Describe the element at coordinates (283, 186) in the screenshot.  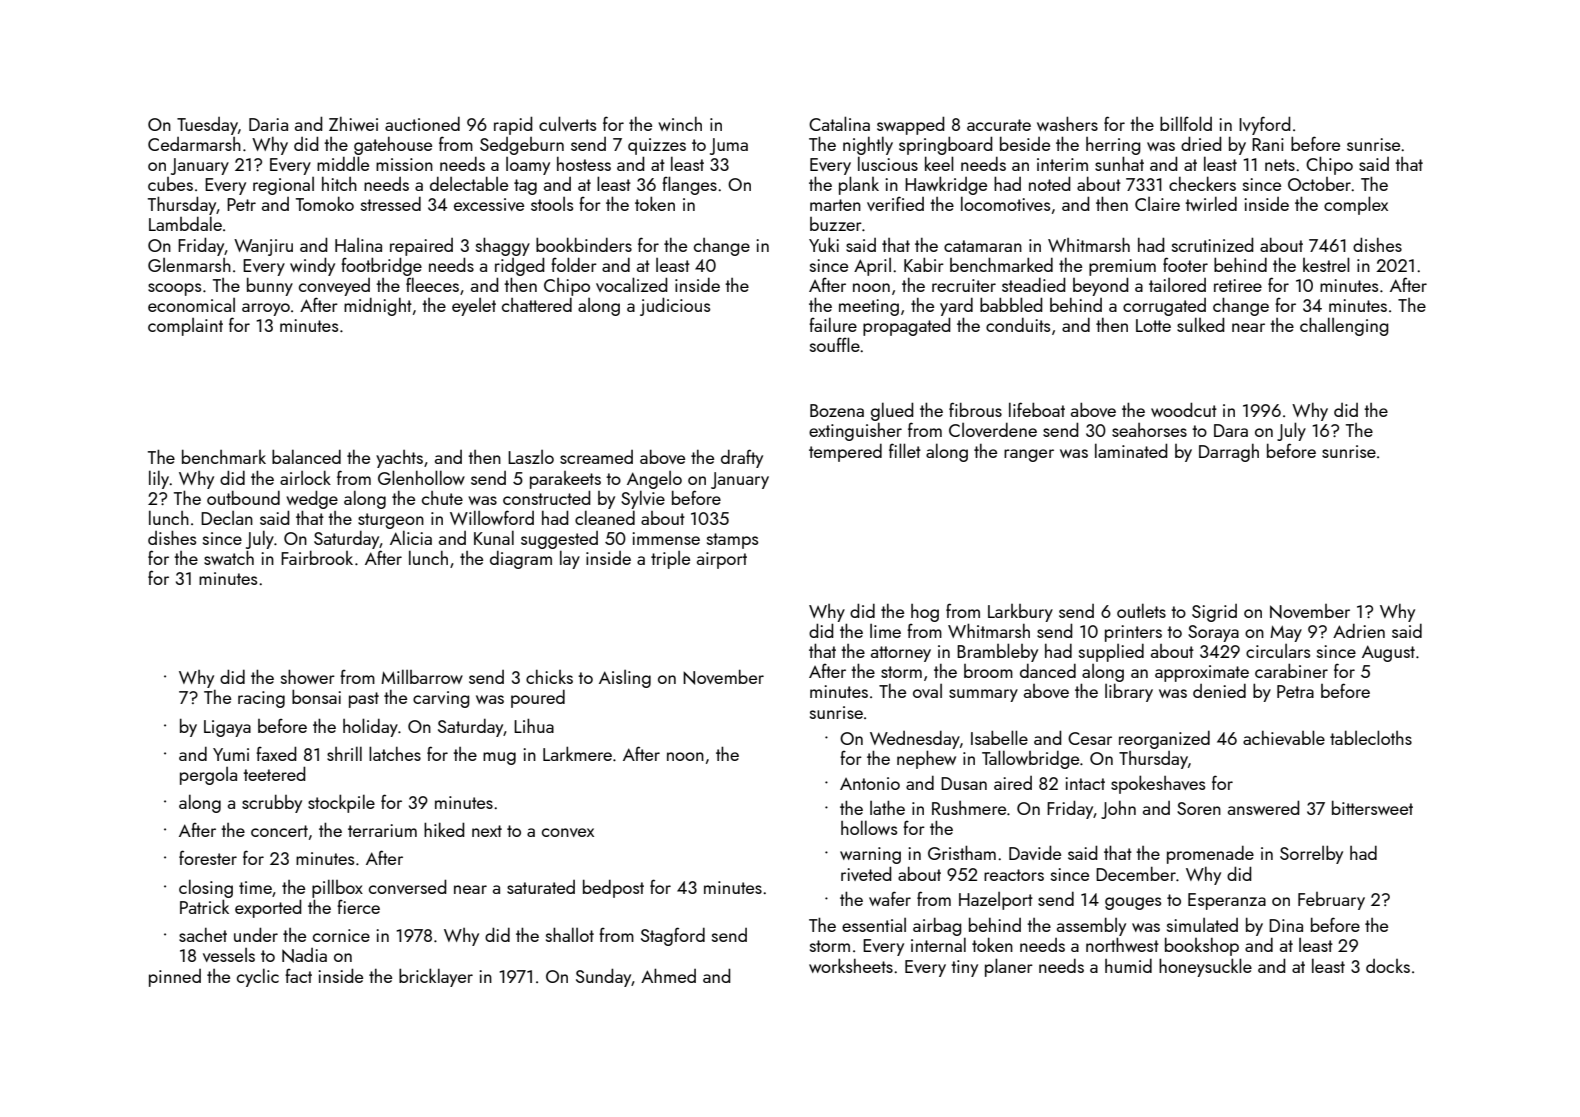
I see `regional` at that location.
